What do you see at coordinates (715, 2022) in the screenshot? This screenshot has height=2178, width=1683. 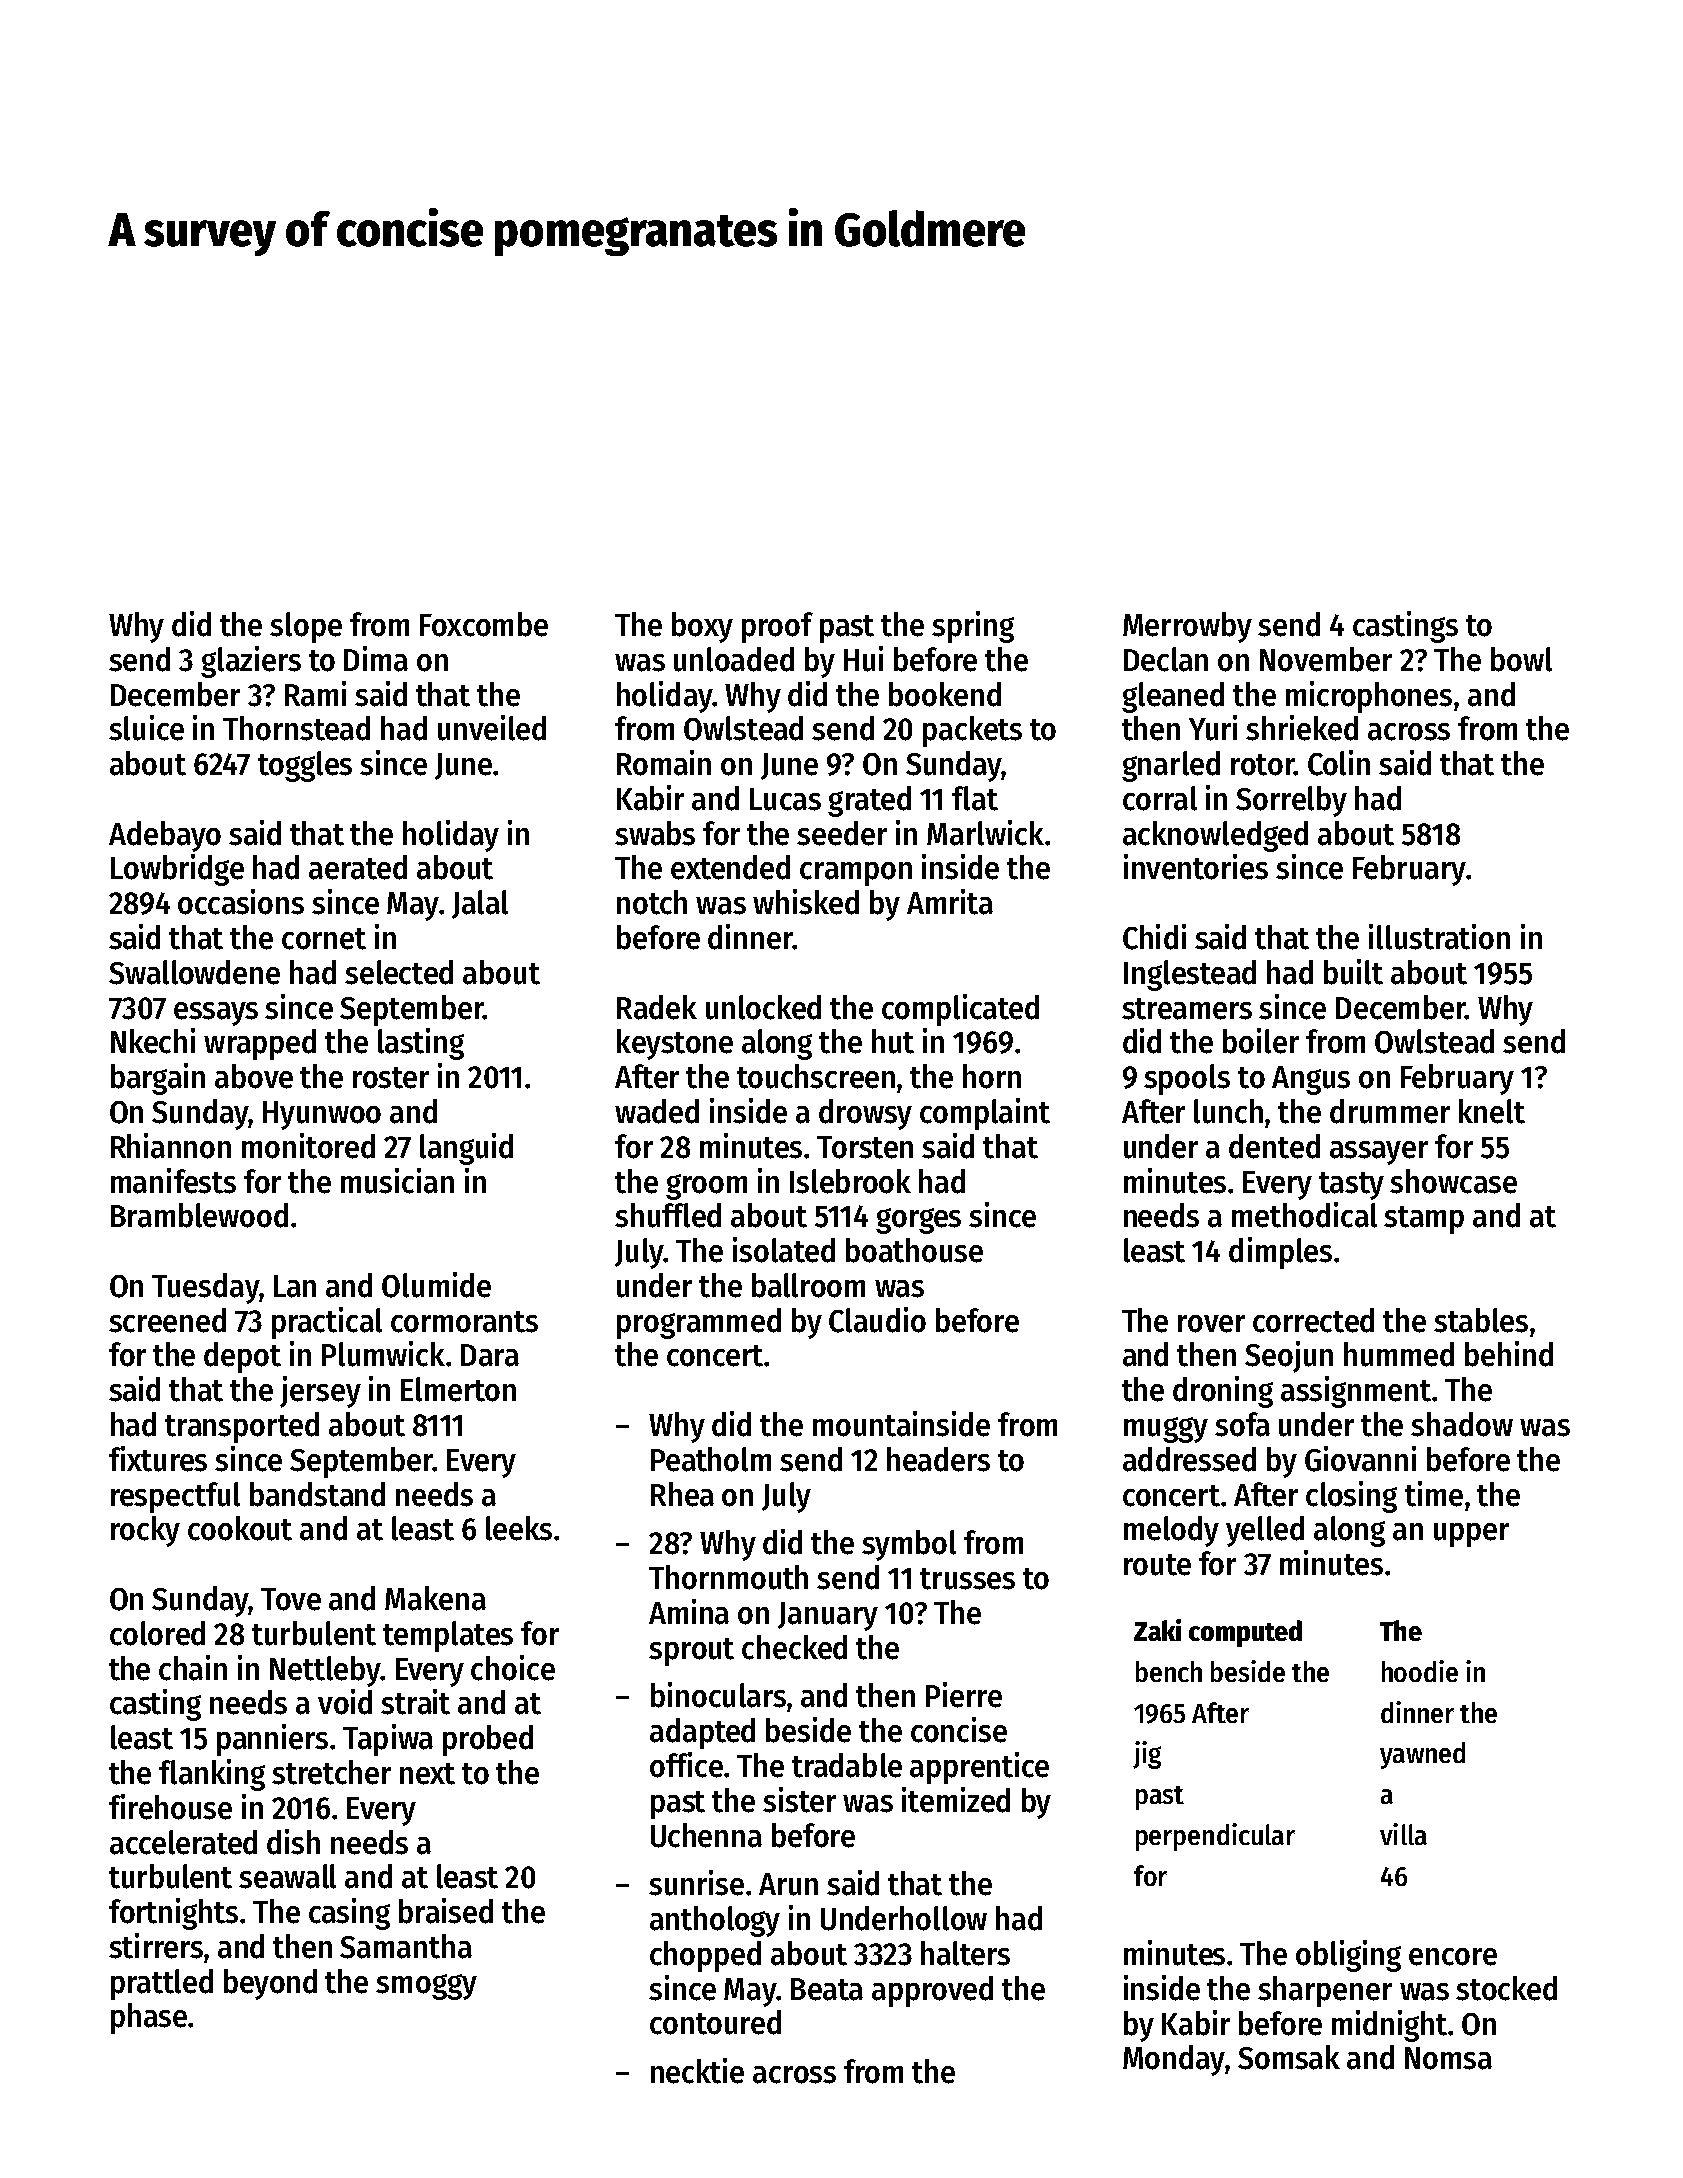 I see `contoured` at bounding box center [715, 2022].
